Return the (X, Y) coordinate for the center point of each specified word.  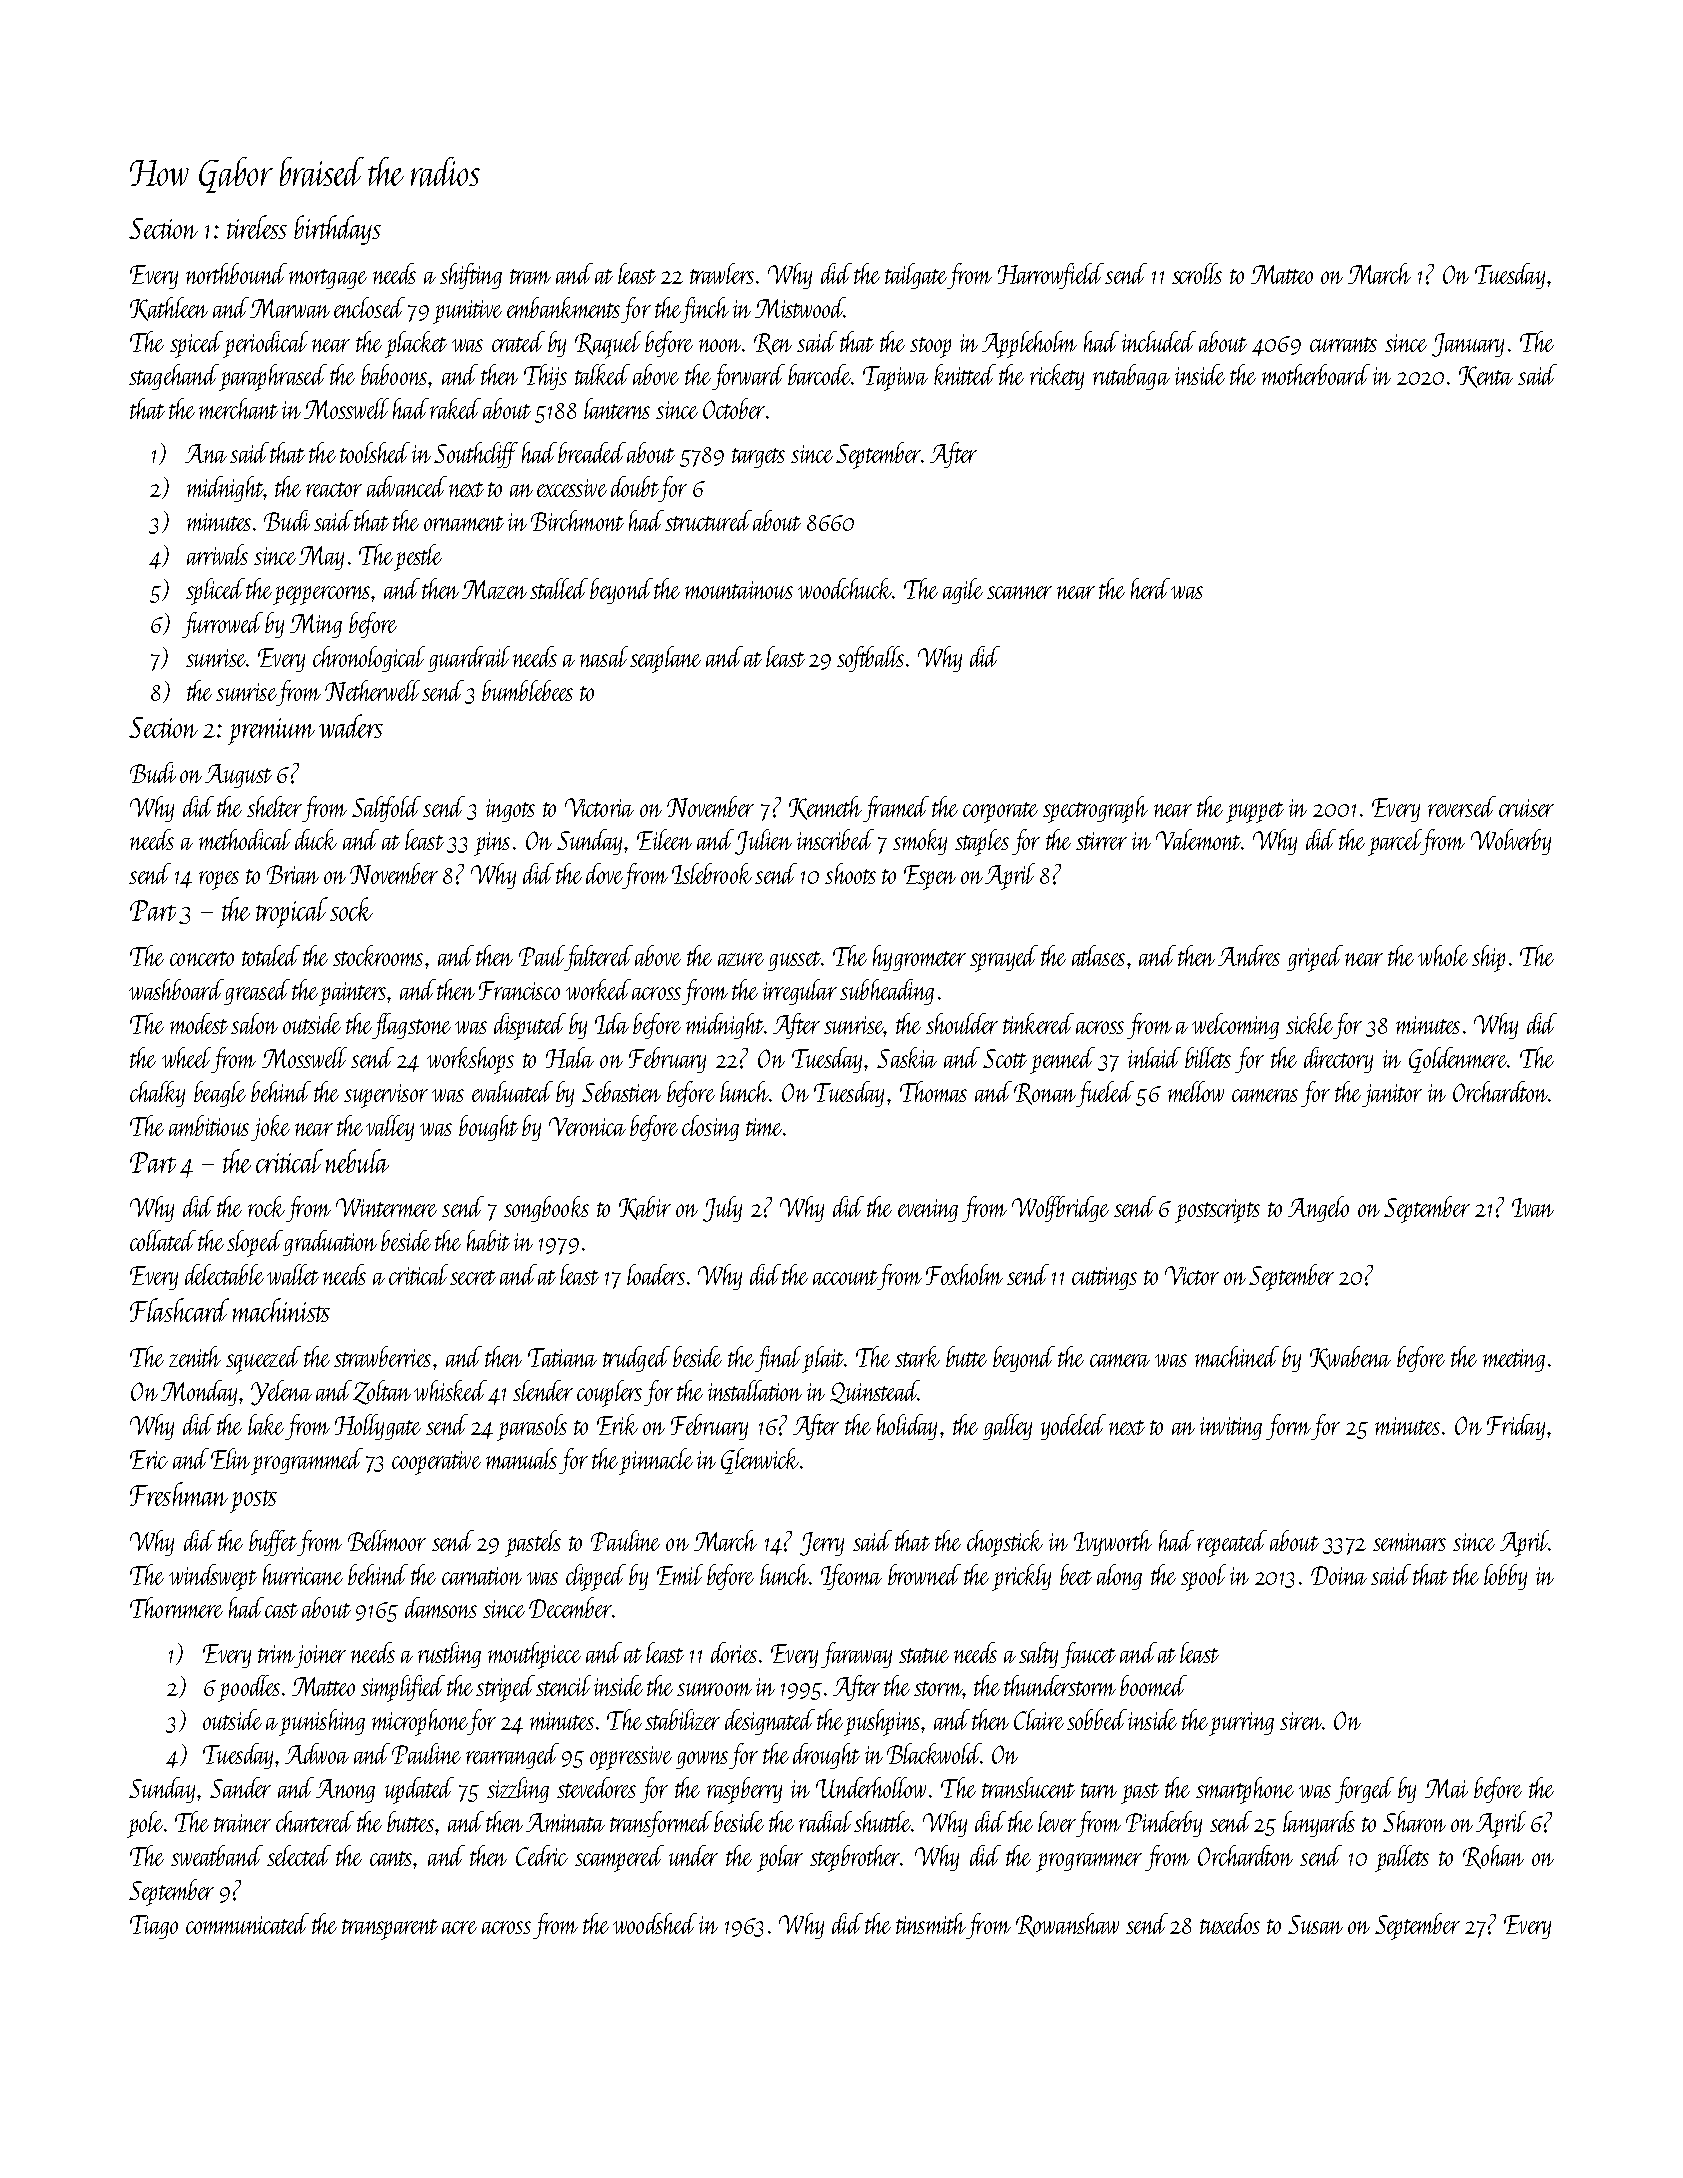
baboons (394, 374)
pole (145, 1824)
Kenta (1486, 377)
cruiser (1526, 808)
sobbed (1097, 1719)
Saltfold (386, 809)
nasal (604, 656)
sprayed (1004, 958)
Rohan (1493, 1857)
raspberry (744, 1790)
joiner (320, 1656)
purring (1241, 1724)
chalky (157, 1094)
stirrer (1101, 841)
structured (708, 520)
